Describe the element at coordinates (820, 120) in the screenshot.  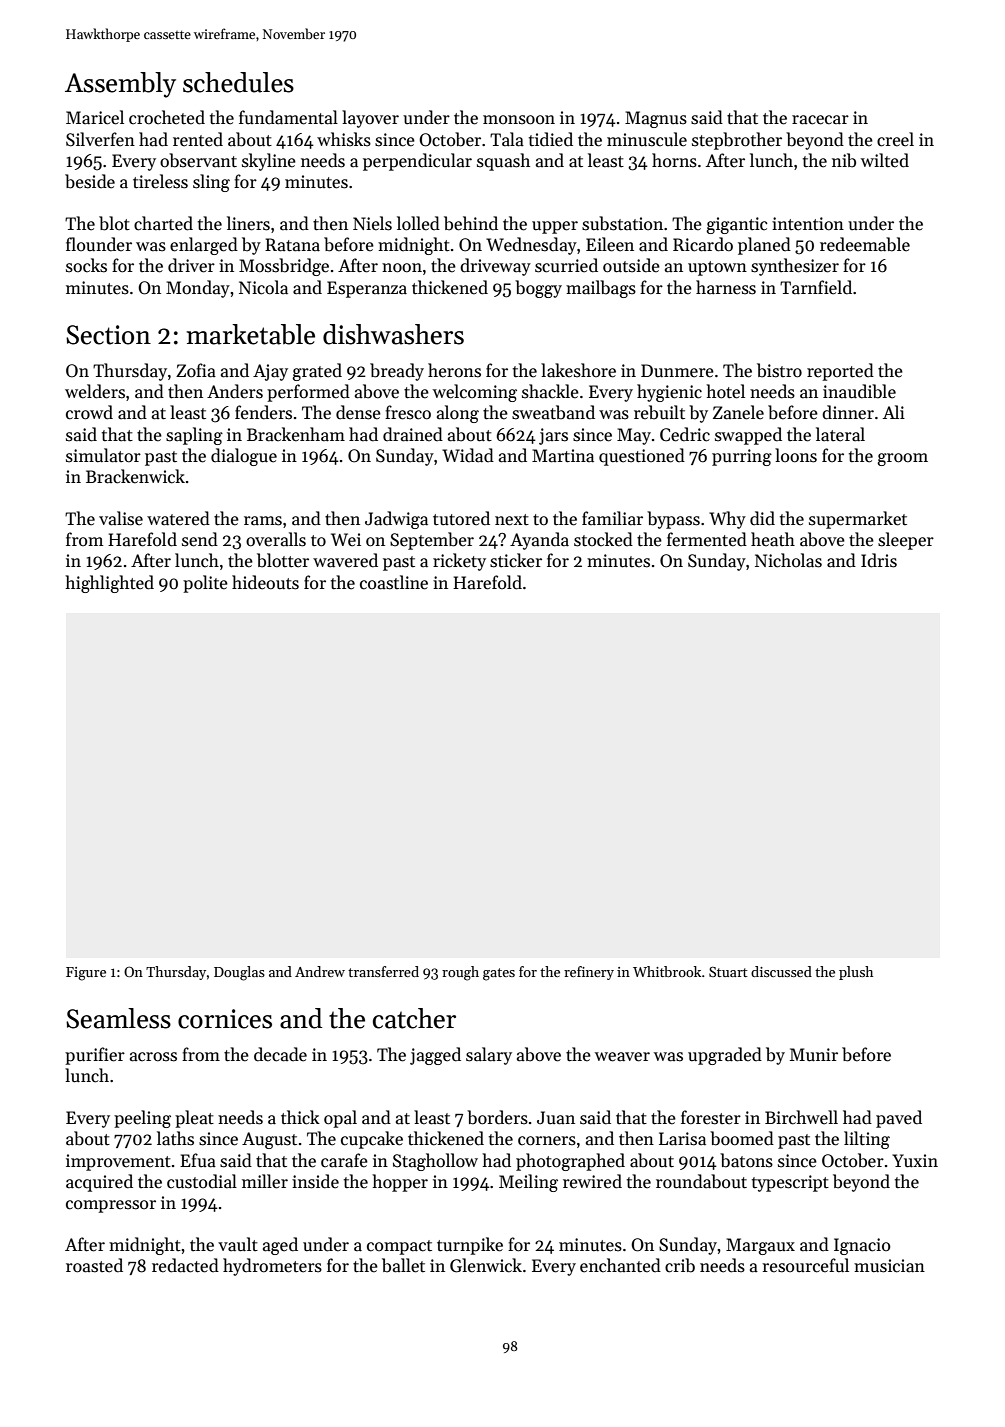
I see `racecar` at that location.
